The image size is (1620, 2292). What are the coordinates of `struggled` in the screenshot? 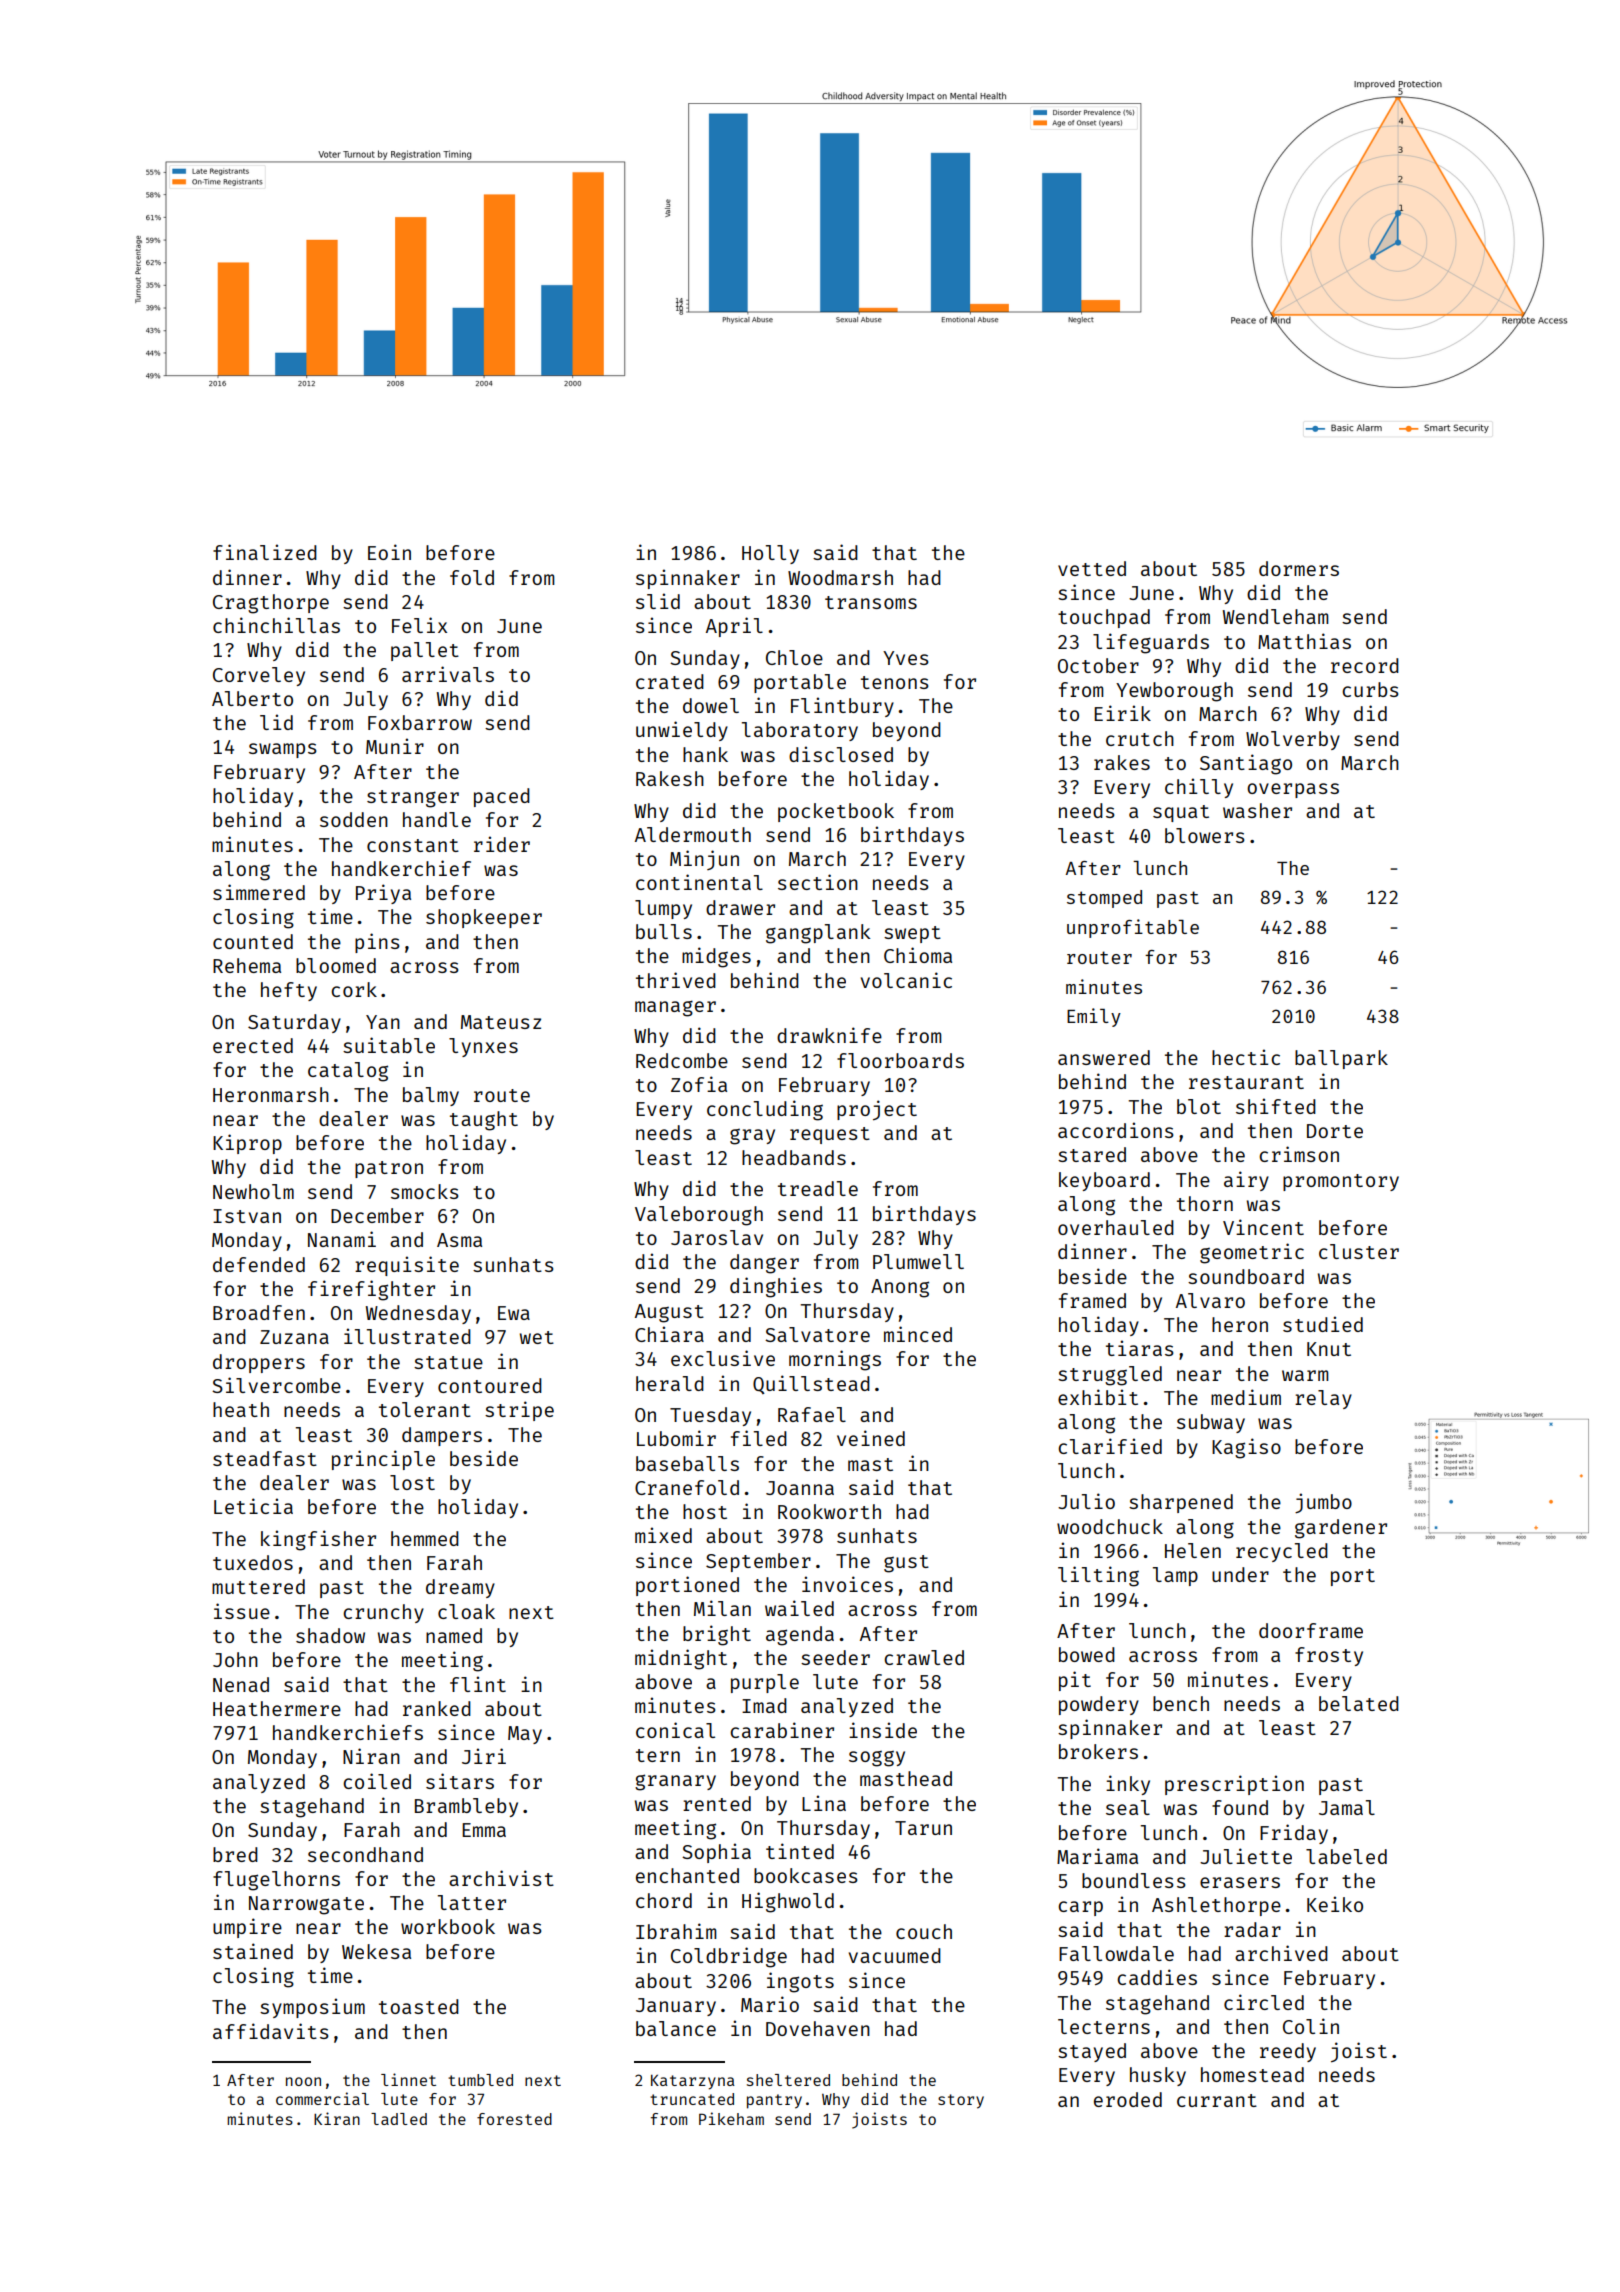 It's located at (1110, 1376).
